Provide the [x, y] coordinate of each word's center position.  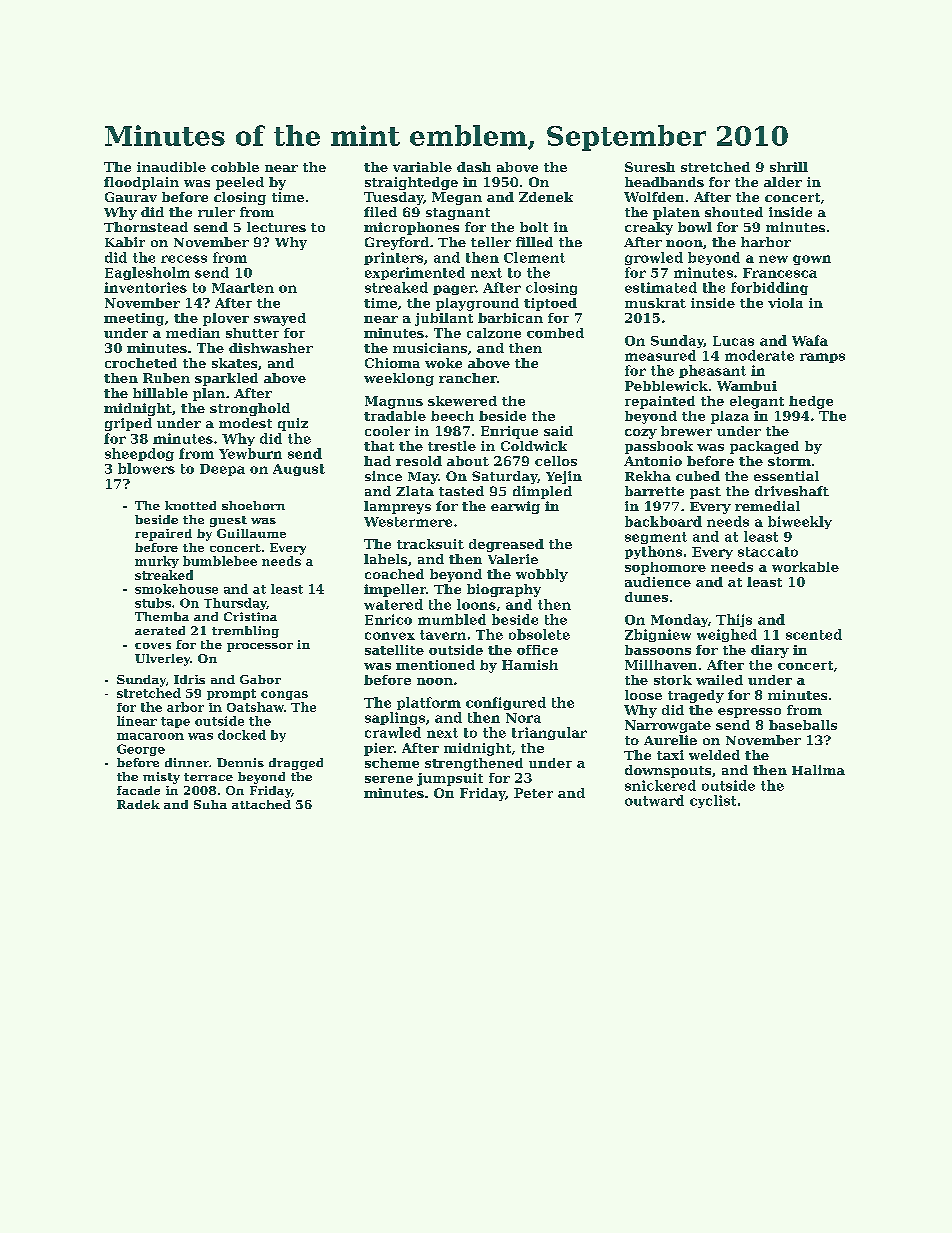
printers [393, 258]
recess [184, 259]
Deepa [222, 470]
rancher [468, 378]
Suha [210, 804]
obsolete [539, 634]
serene [389, 779]
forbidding [769, 288]
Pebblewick [666, 386]
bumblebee [220, 561]
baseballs [803, 725]
